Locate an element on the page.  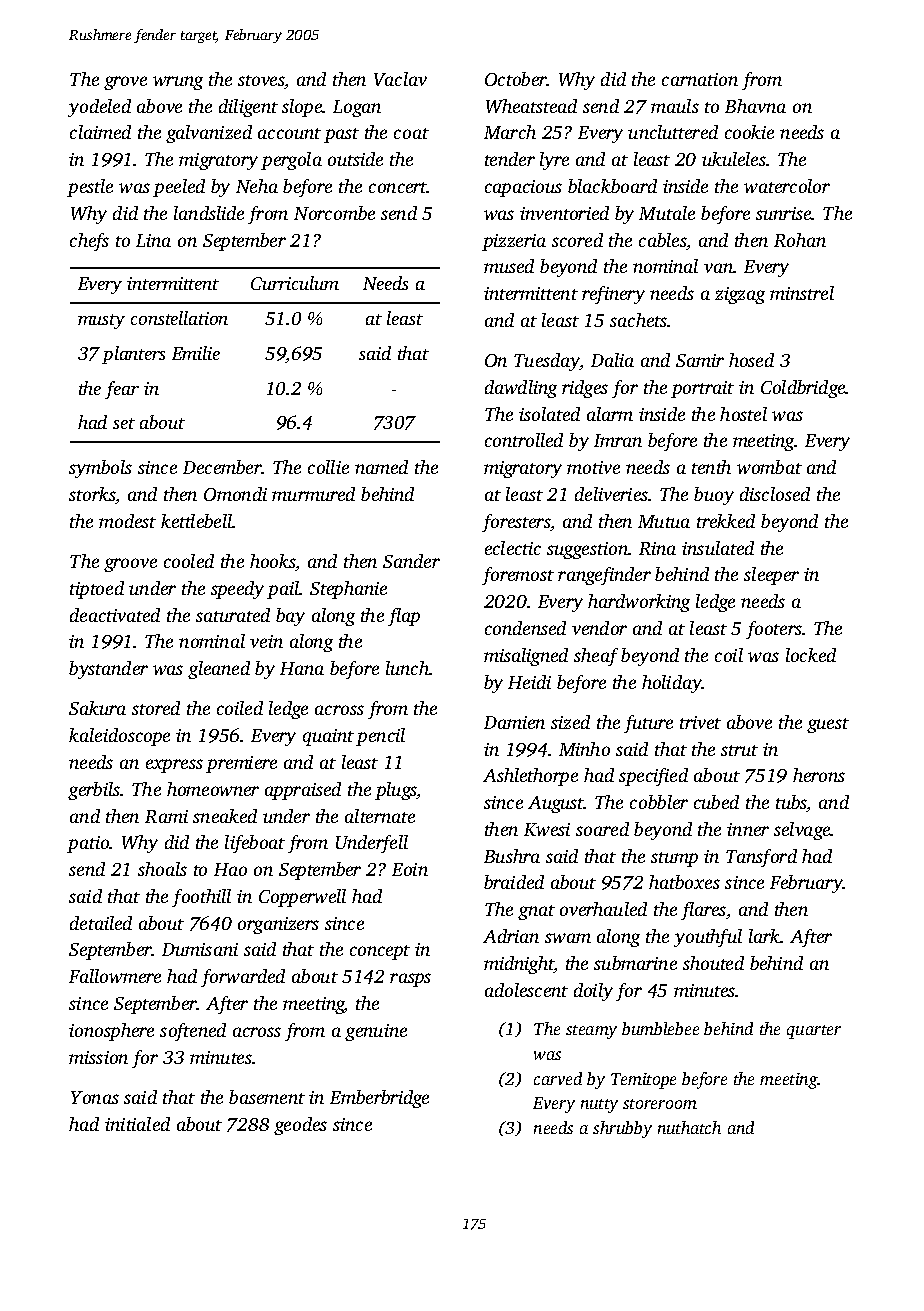
musty is located at coordinates (101, 321).
